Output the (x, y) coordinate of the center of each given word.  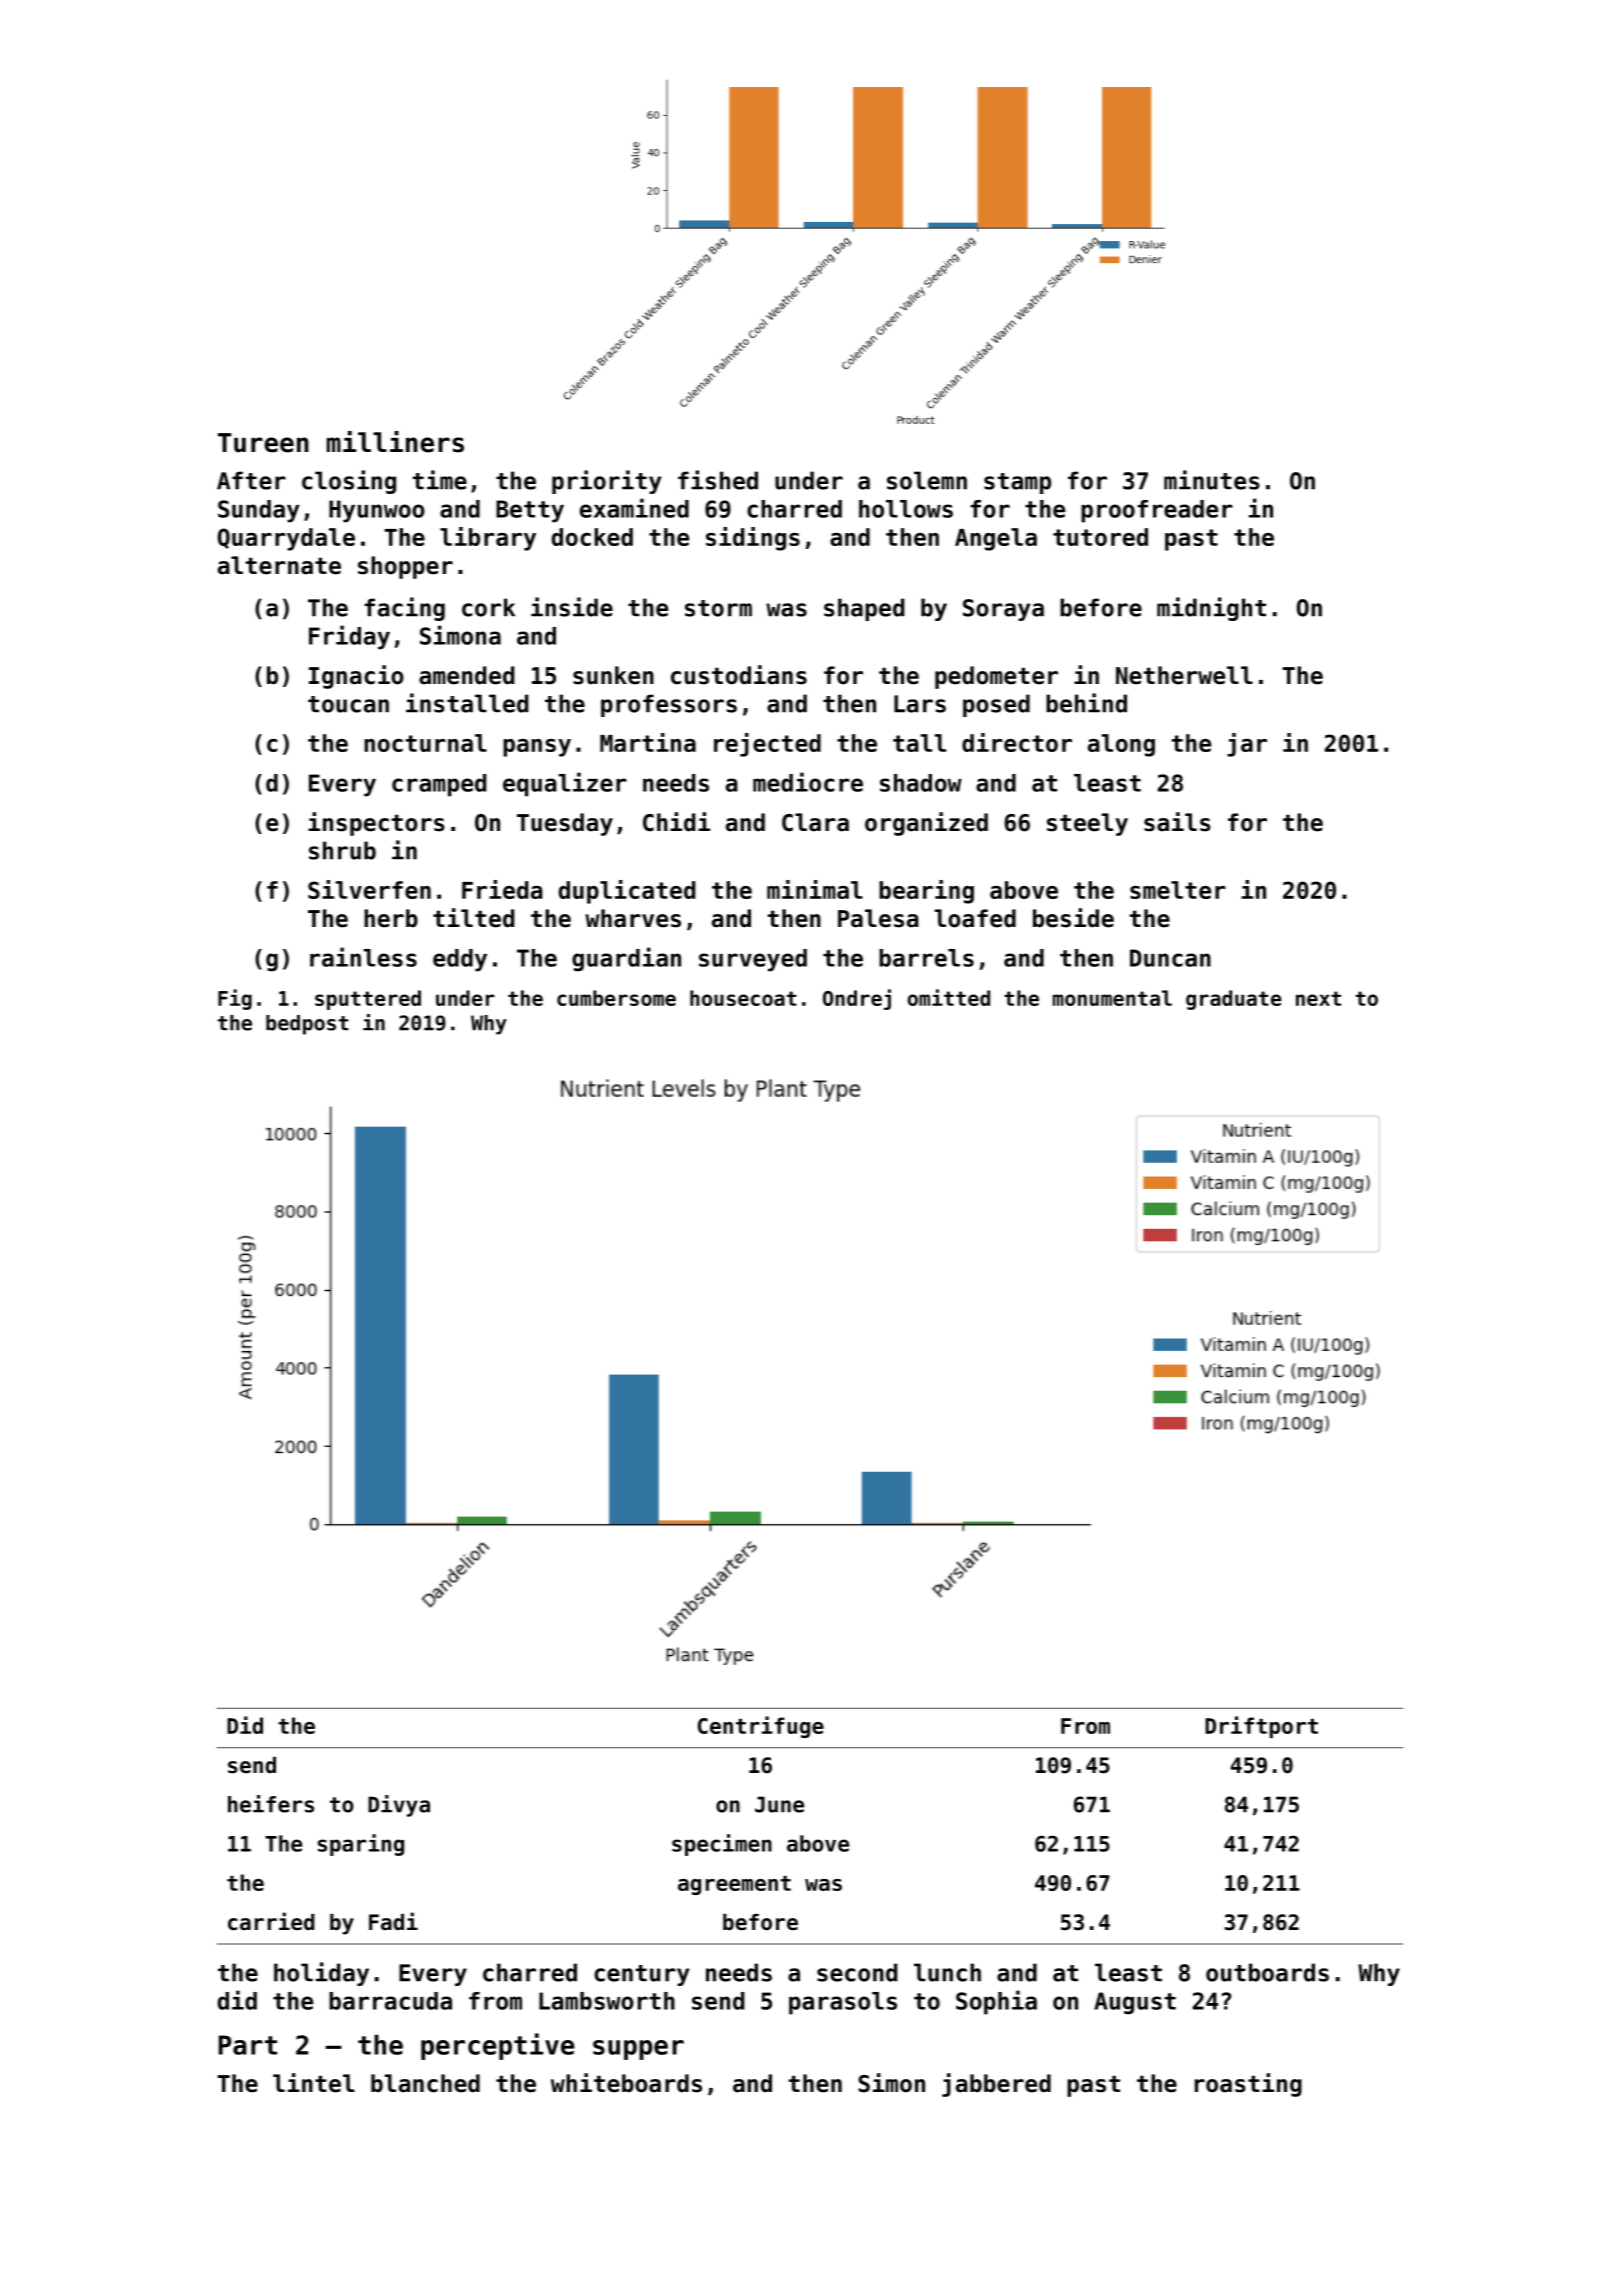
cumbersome (616, 998)
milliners (395, 442)
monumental (1112, 998)
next (1318, 998)
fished (718, 480)
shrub (342, 850)
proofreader (1157, 511)
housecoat (743, 998)
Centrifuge (761, 1727)
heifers (271, 1804)
